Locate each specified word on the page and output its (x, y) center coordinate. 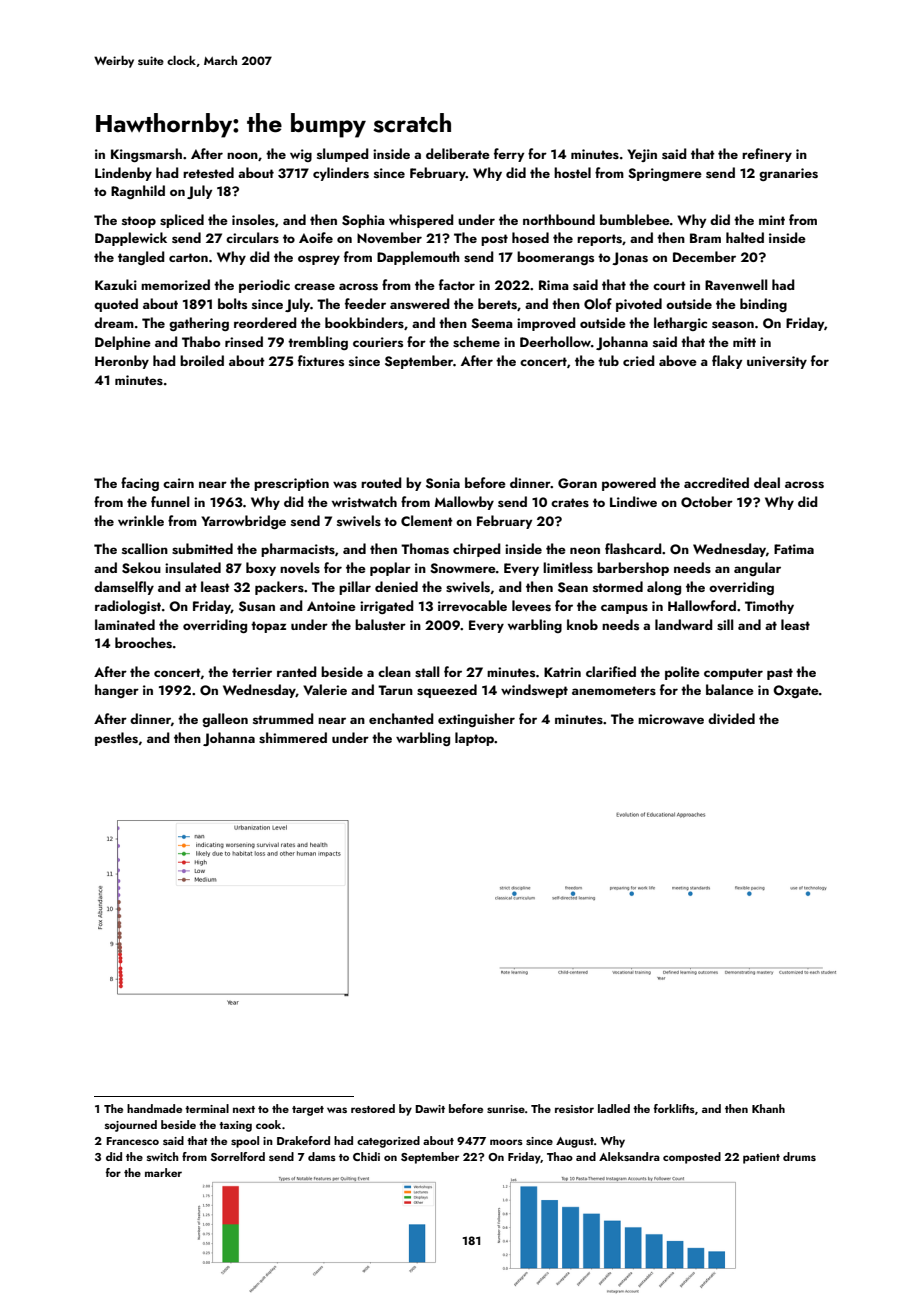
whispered (421, 221)
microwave (671, 719)
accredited (716, 482)
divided (731, 718)
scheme (476, 341)
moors (506, 1142)
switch (162, 1156)
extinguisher (476, 720)
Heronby (122, 362)
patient (761, 1158)
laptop (474, 739)
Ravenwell (736, 284)
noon (242, 155)
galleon (225, 720)
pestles (116, 739)
